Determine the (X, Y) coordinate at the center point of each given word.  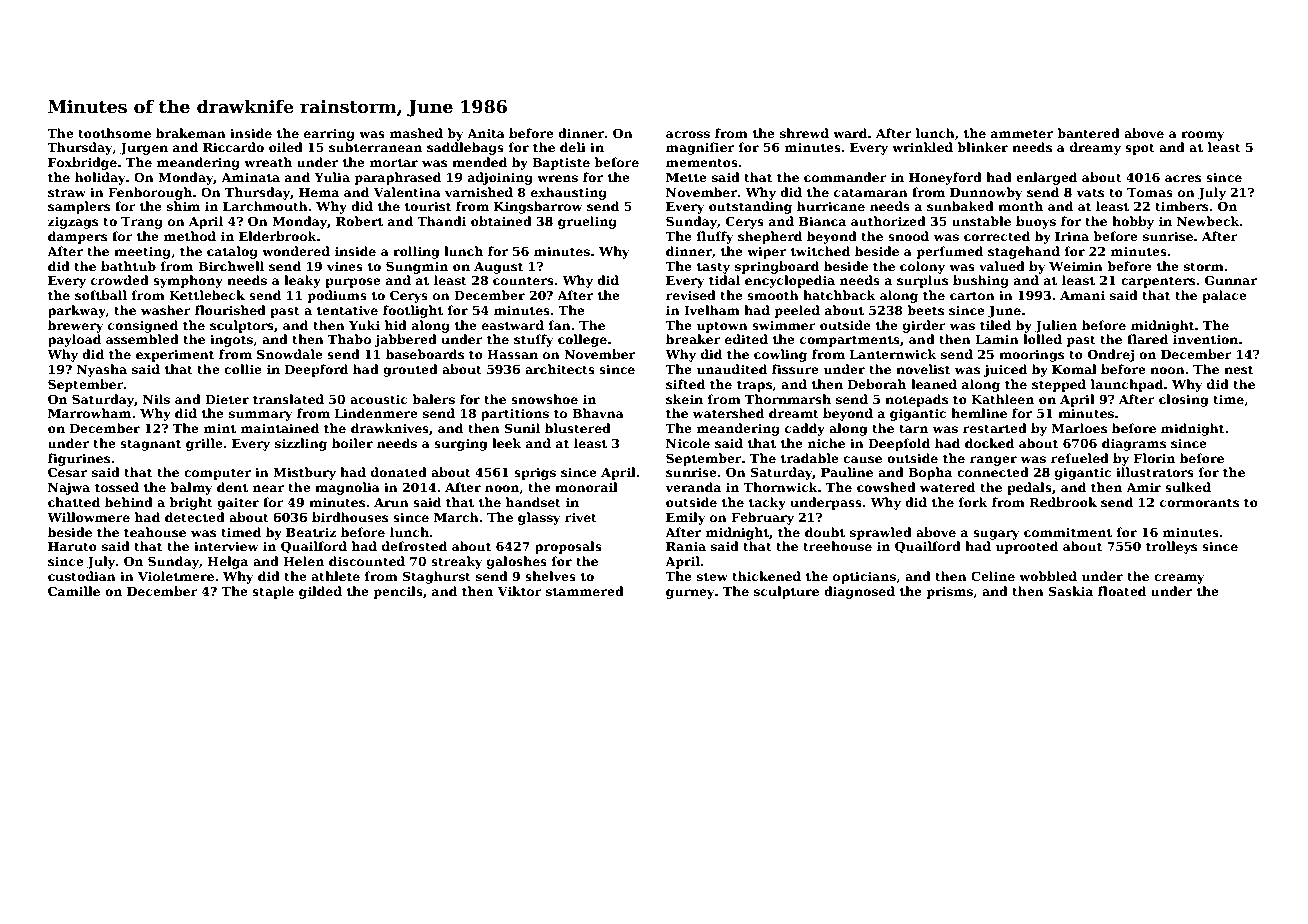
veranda (693, 487)
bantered (1088, 133)
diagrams (1134, 444)
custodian (82, 576)
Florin (1154, 458)
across (688, 134)
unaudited (732, 369)
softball (101, 295)
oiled (286, 147)
